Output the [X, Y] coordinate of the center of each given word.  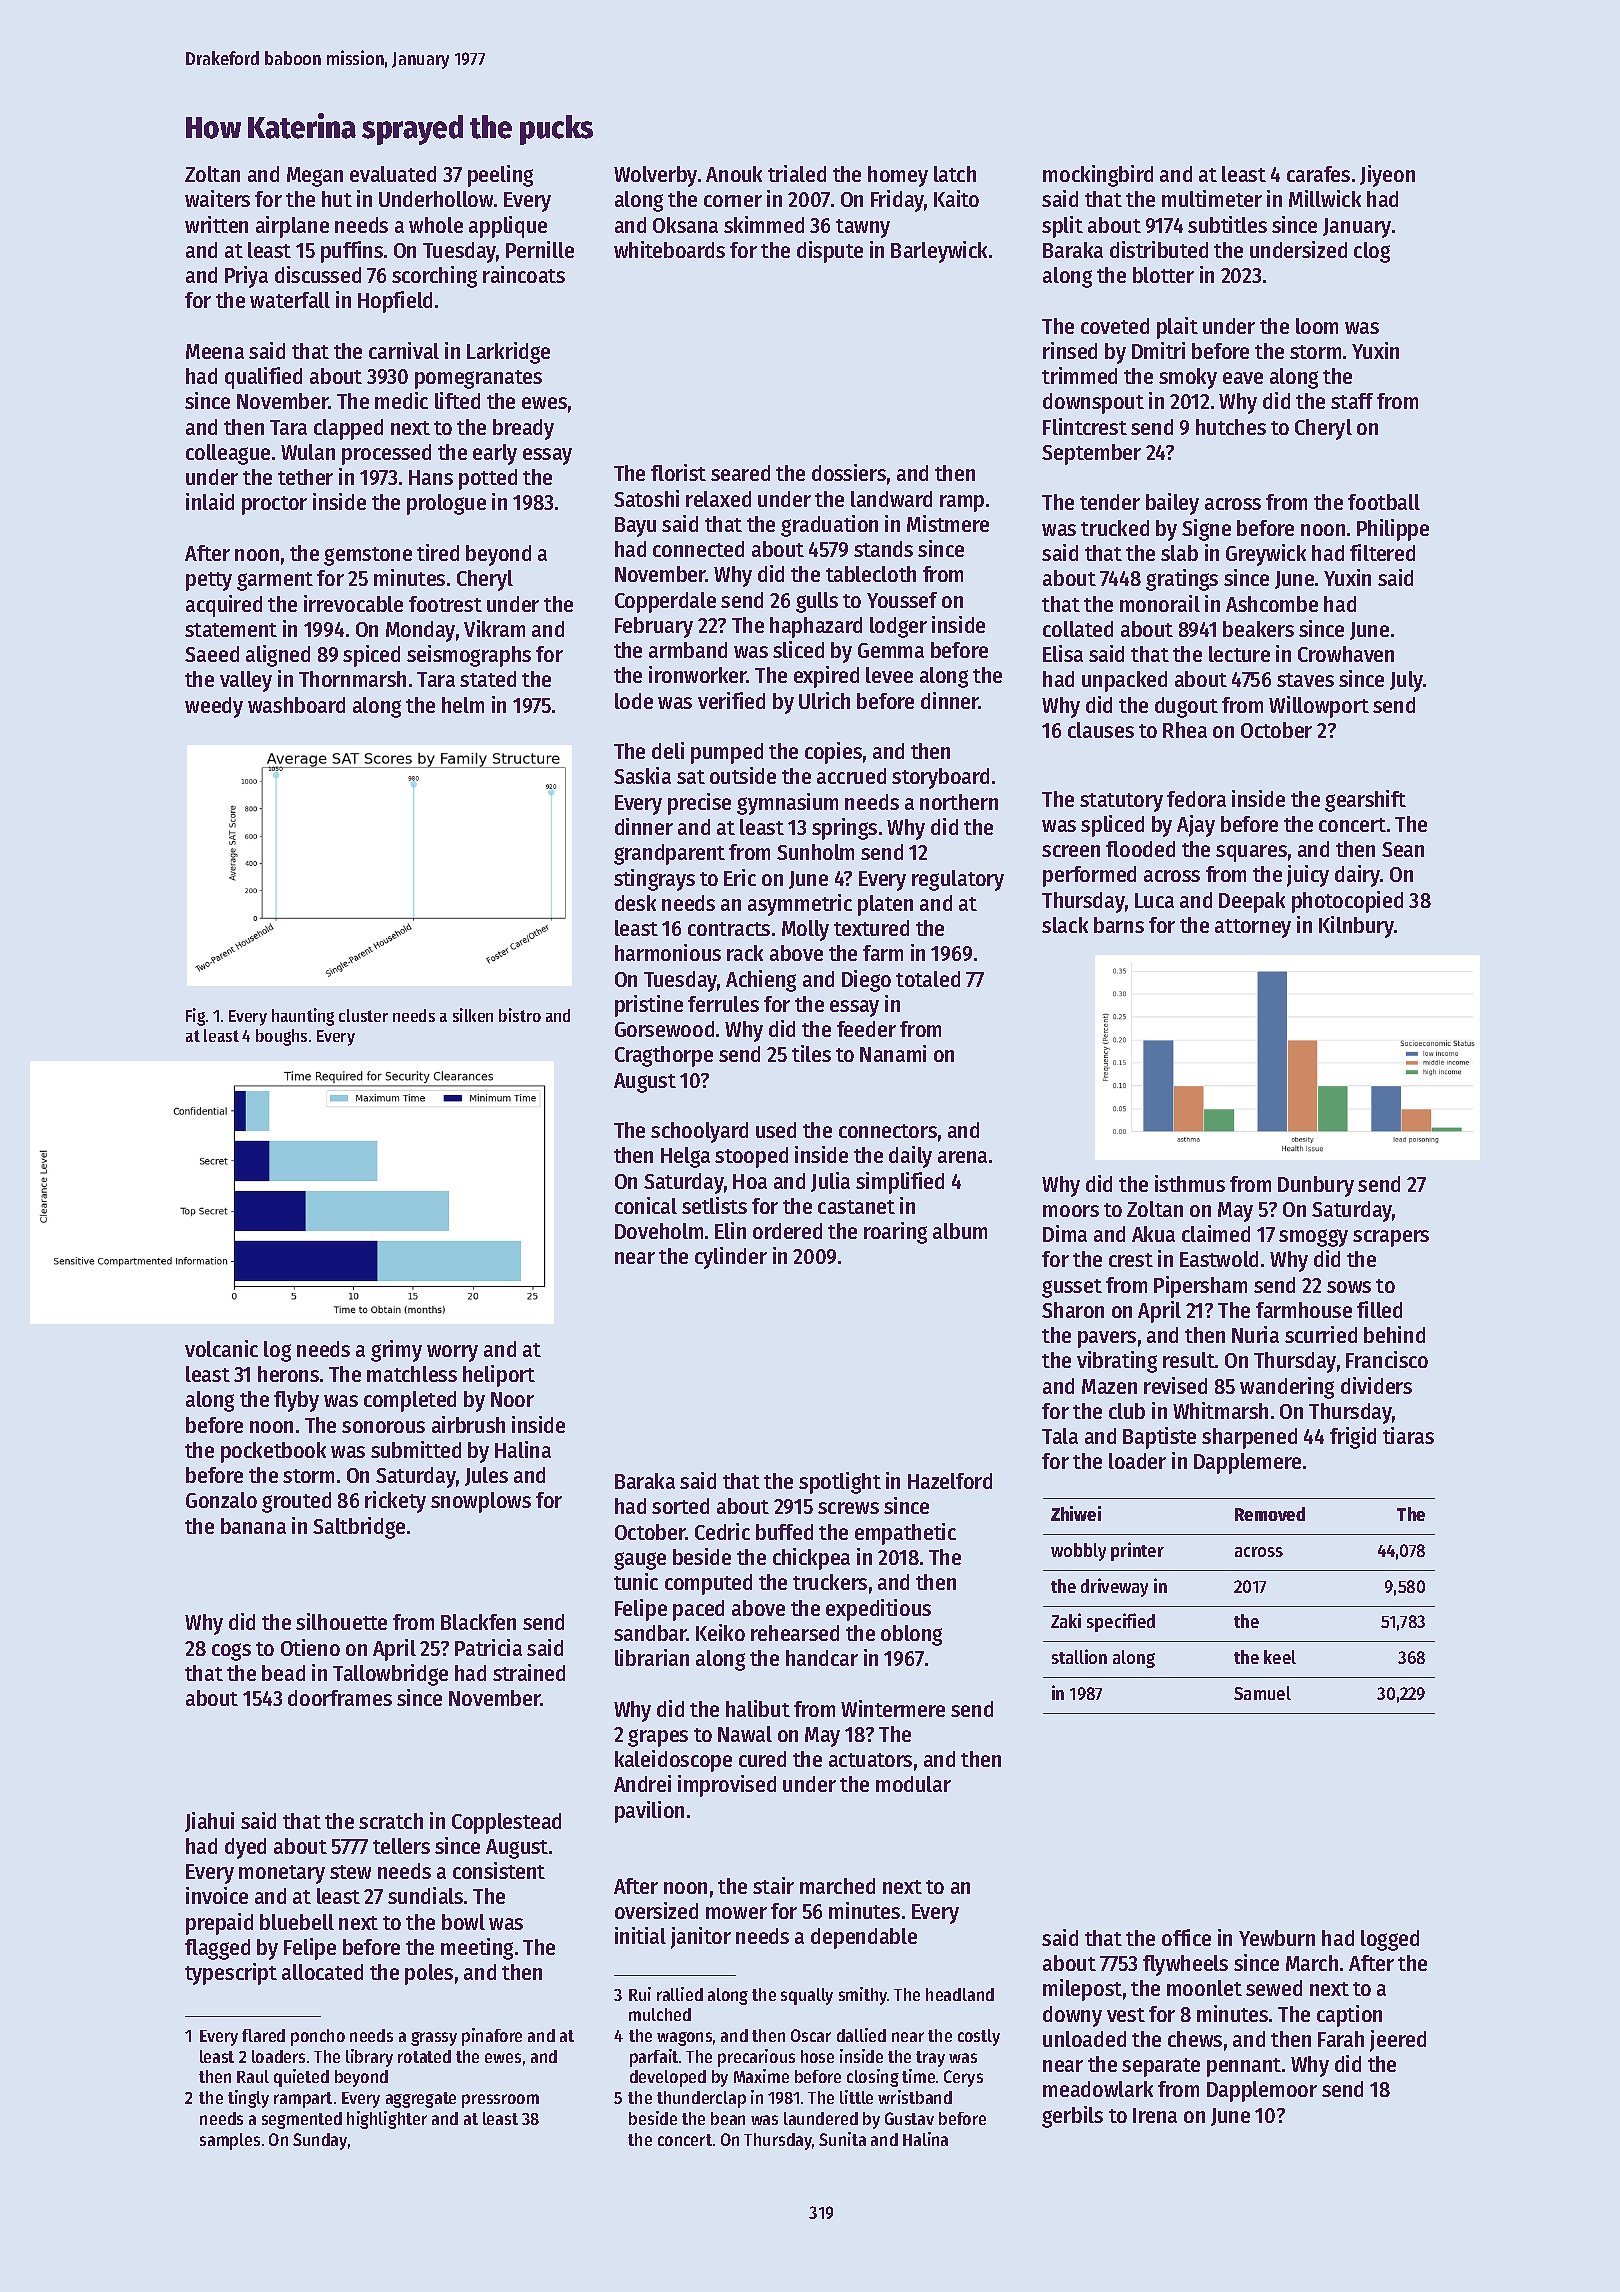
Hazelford [950, 1481]
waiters [217, 198]
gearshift [1365, 801]
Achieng [761, 981]
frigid [1353, 1438]
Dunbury [1316, 1186]
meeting [477, 1949]
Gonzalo [221, 1500]
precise [699, 804]
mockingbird [1098, 176]
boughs [281, 1037]
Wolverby [655, 176]
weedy [214, 707]
